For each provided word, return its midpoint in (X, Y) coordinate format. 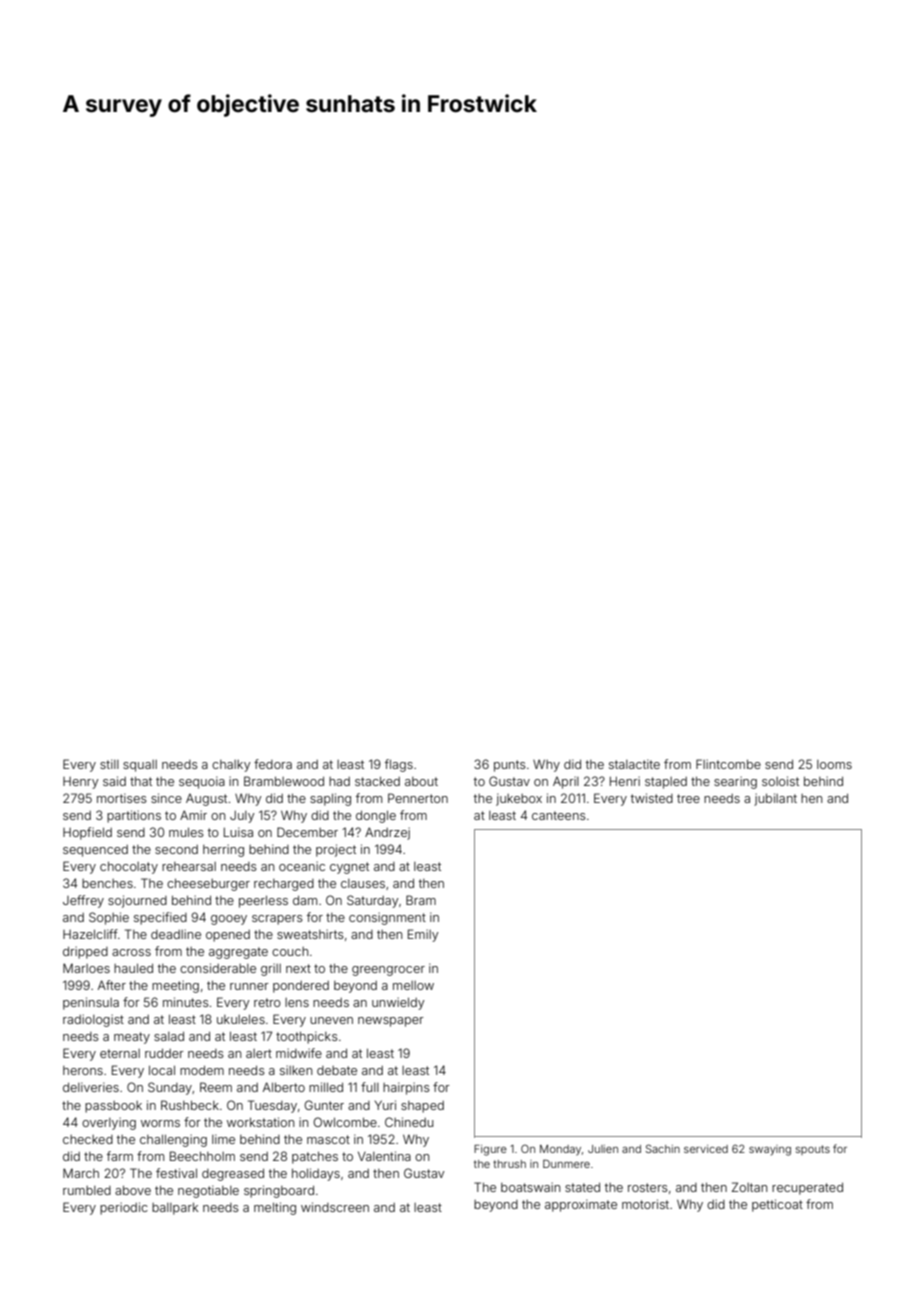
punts (510, 766)
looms (834, 764)
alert (259, 1053)
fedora (273, 764)
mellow (413, 985)
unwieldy (398, 1003)
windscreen (335, 1207)
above (133, 1190)
